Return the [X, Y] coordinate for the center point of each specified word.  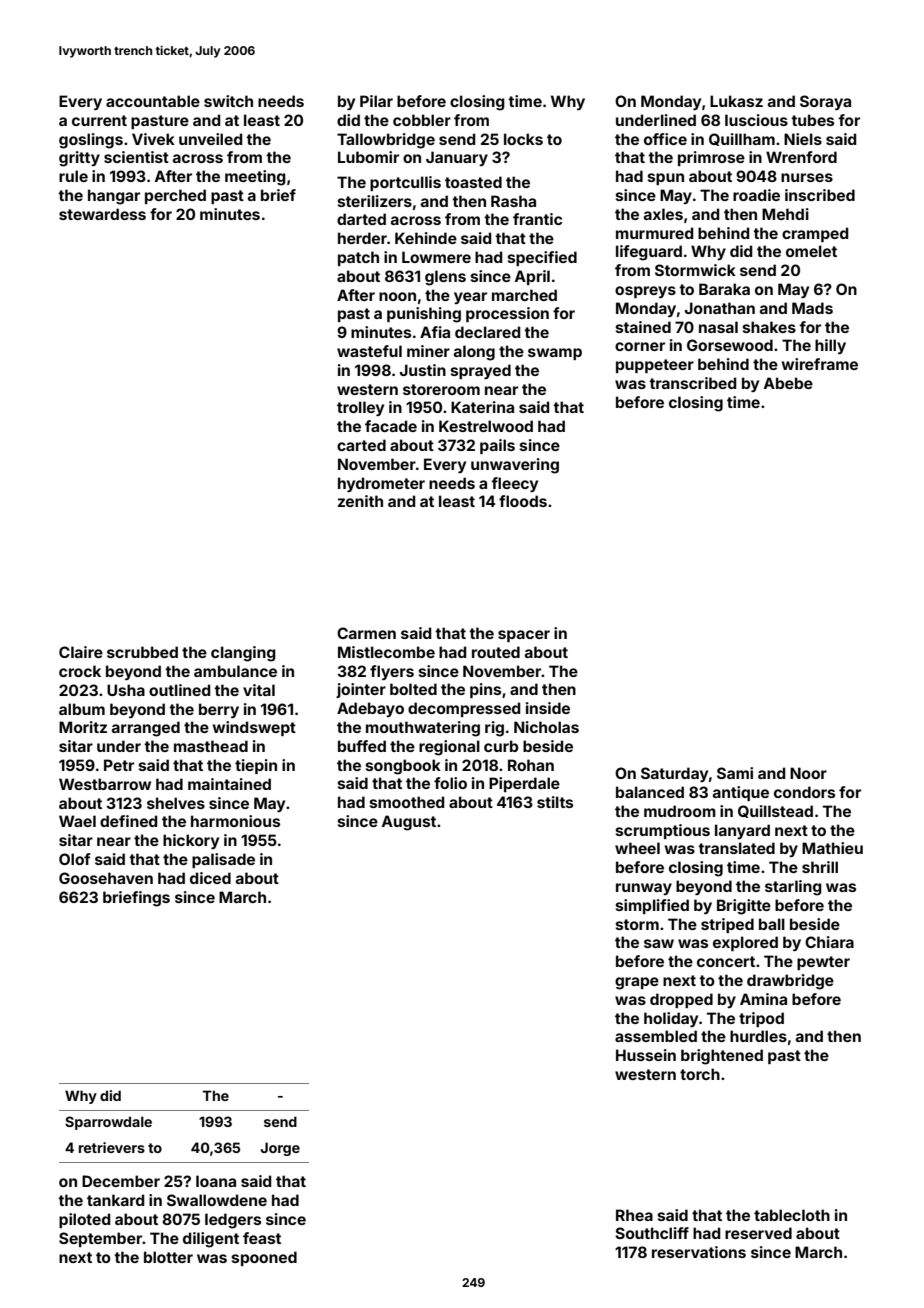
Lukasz [736, 101]
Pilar [376, 101]
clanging [243, 654]
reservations [699, 1252]
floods [523, 501]
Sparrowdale [108, 1123]
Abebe [788, 383]
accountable [153, 101]
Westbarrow [105, 784]
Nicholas [546, 727]
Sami [735, 773]
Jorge [280, 1149]
